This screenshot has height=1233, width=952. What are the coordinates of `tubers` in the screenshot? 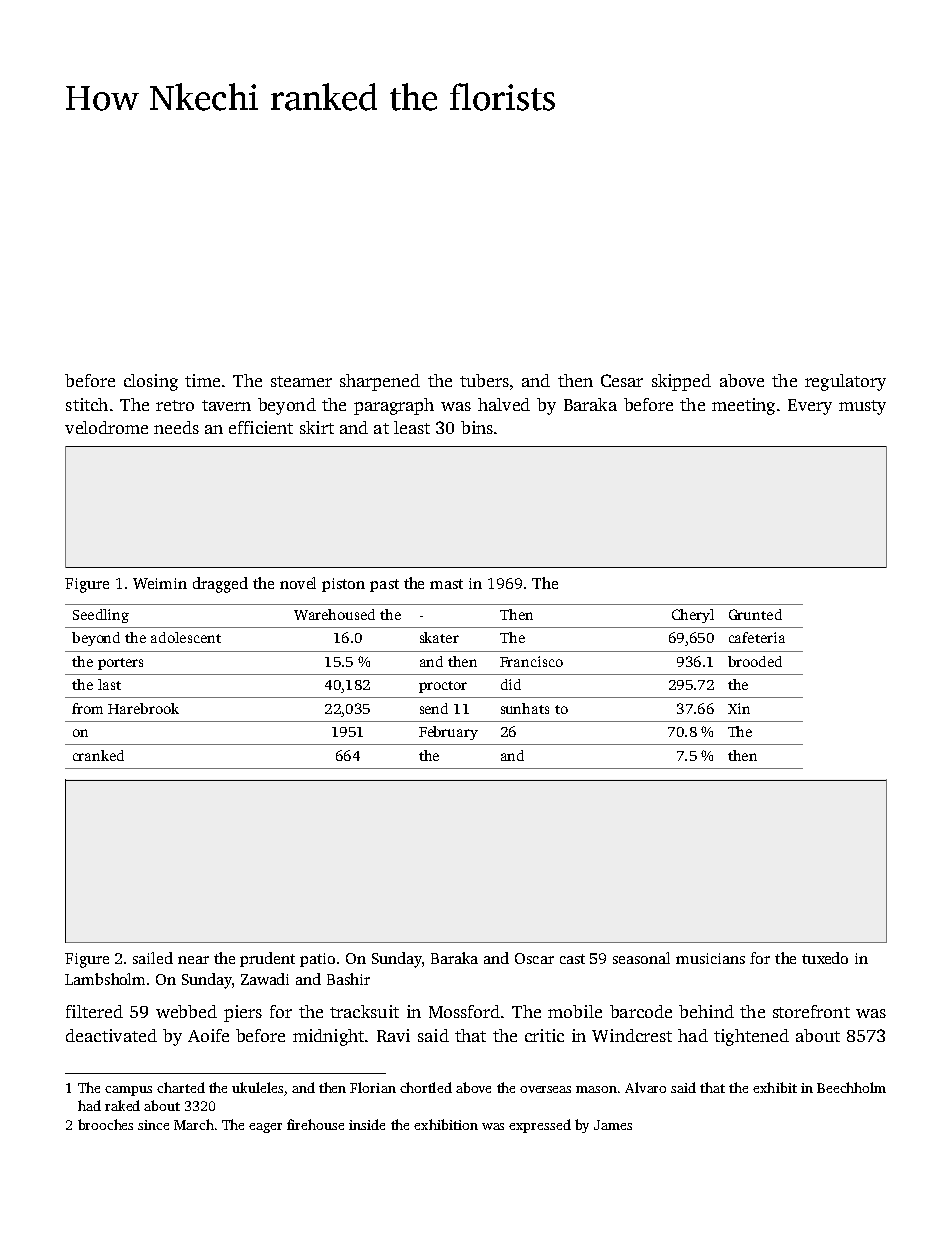 It's located at (484, 380).
